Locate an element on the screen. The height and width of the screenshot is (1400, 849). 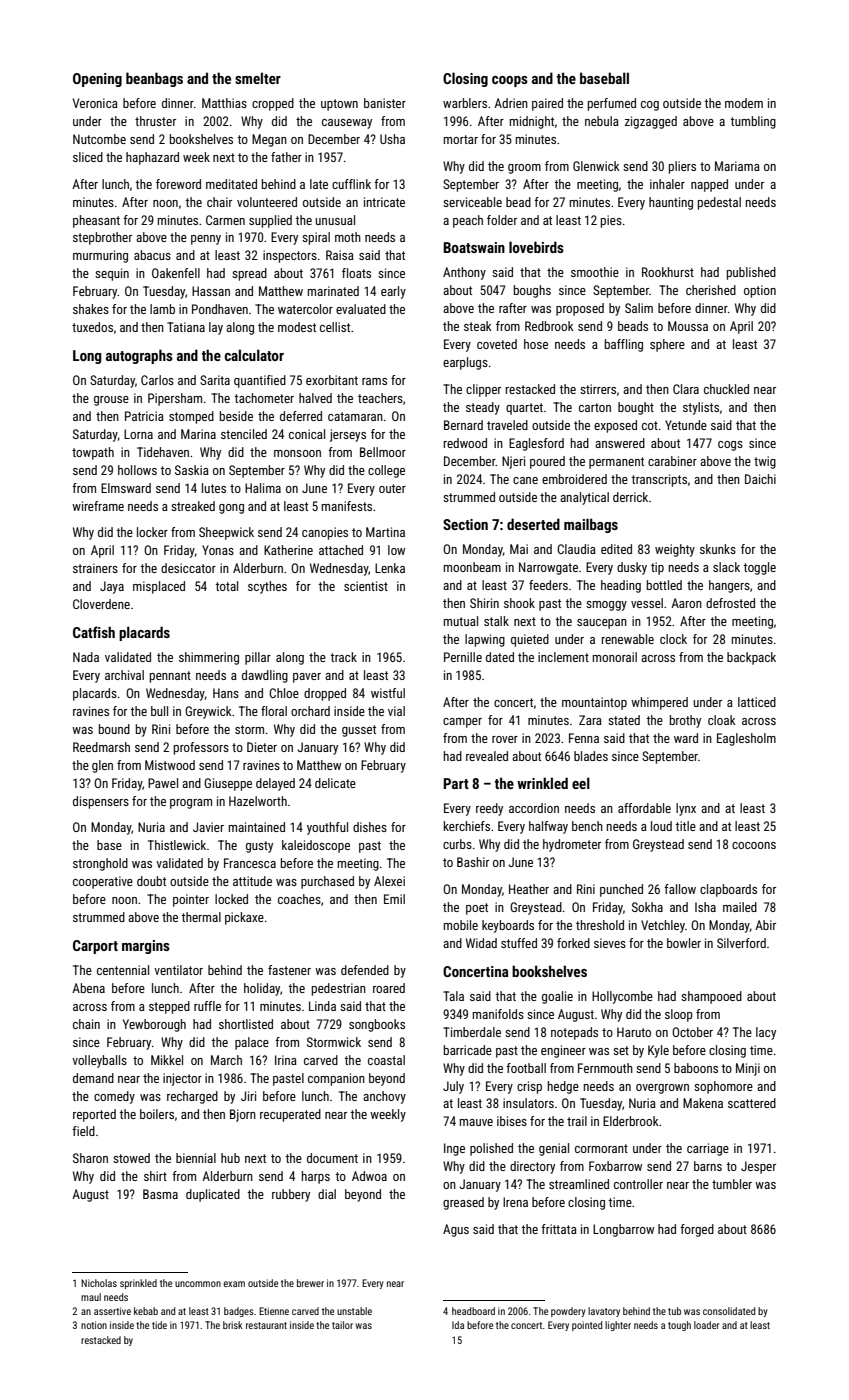
gusset is located at coordinates (359, 731).
